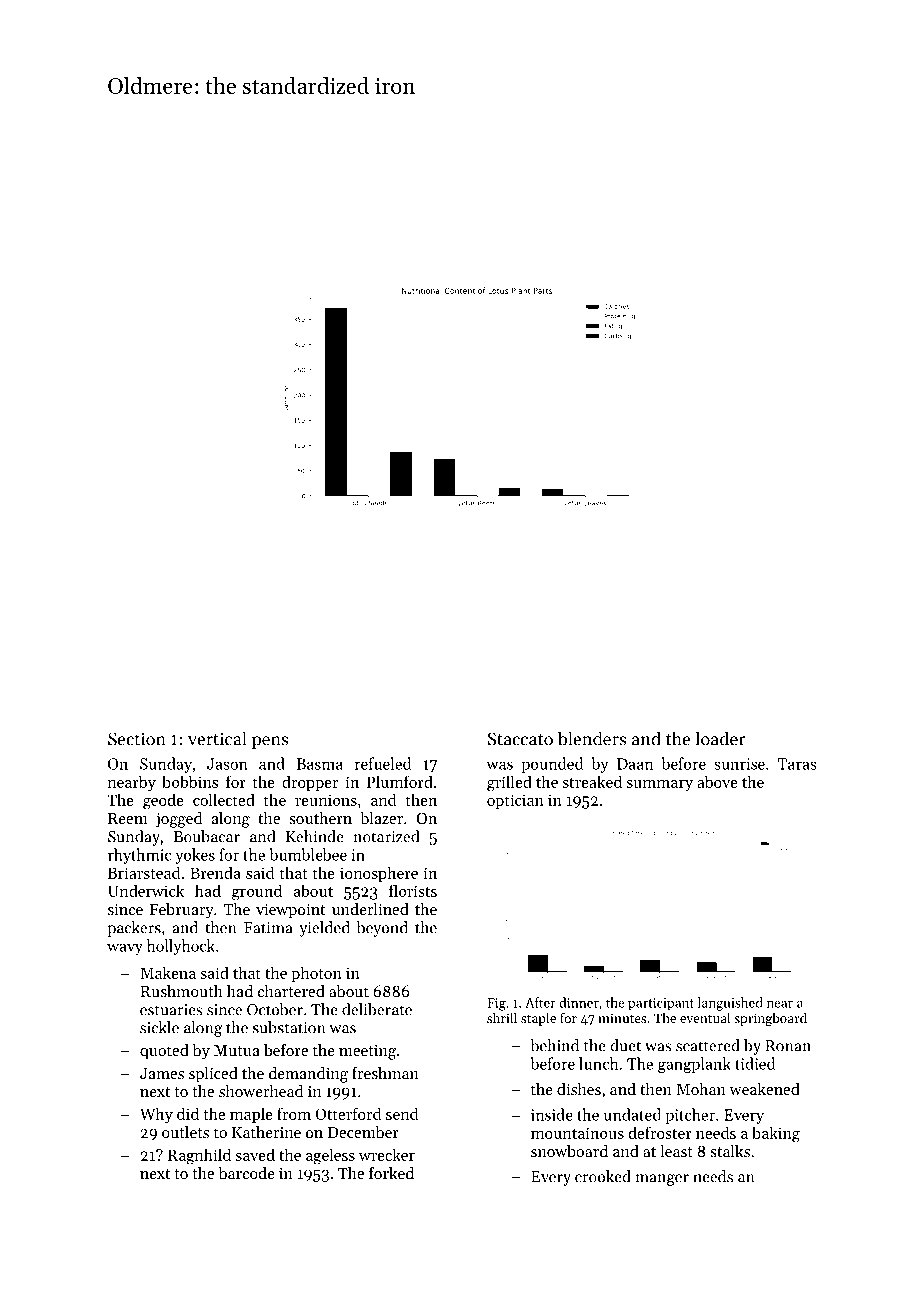 The image size is (924, 1311). Describe the element at coordinates (324, 929) in the screenshot. I see `yielded` at that location.
